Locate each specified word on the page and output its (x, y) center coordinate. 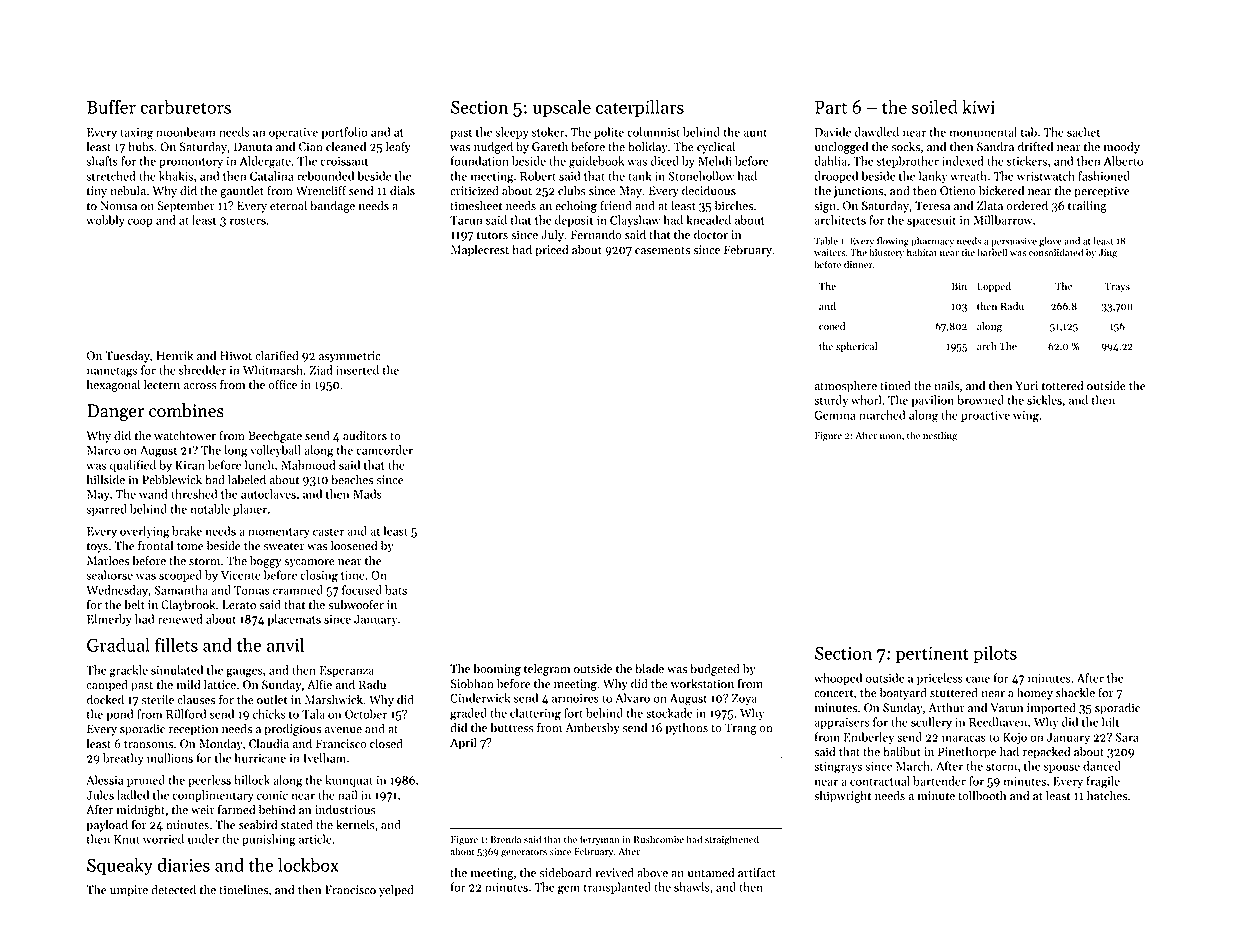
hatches (1107, 795)
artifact (757, 872)
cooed (832, 326)
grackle (129, 671)
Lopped (994, 287)
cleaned (346, 146)
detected (173, 889)
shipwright (842, 796)
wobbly (105, 221)
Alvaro (632, 698)
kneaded (708, 220)
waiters (829, 252)
